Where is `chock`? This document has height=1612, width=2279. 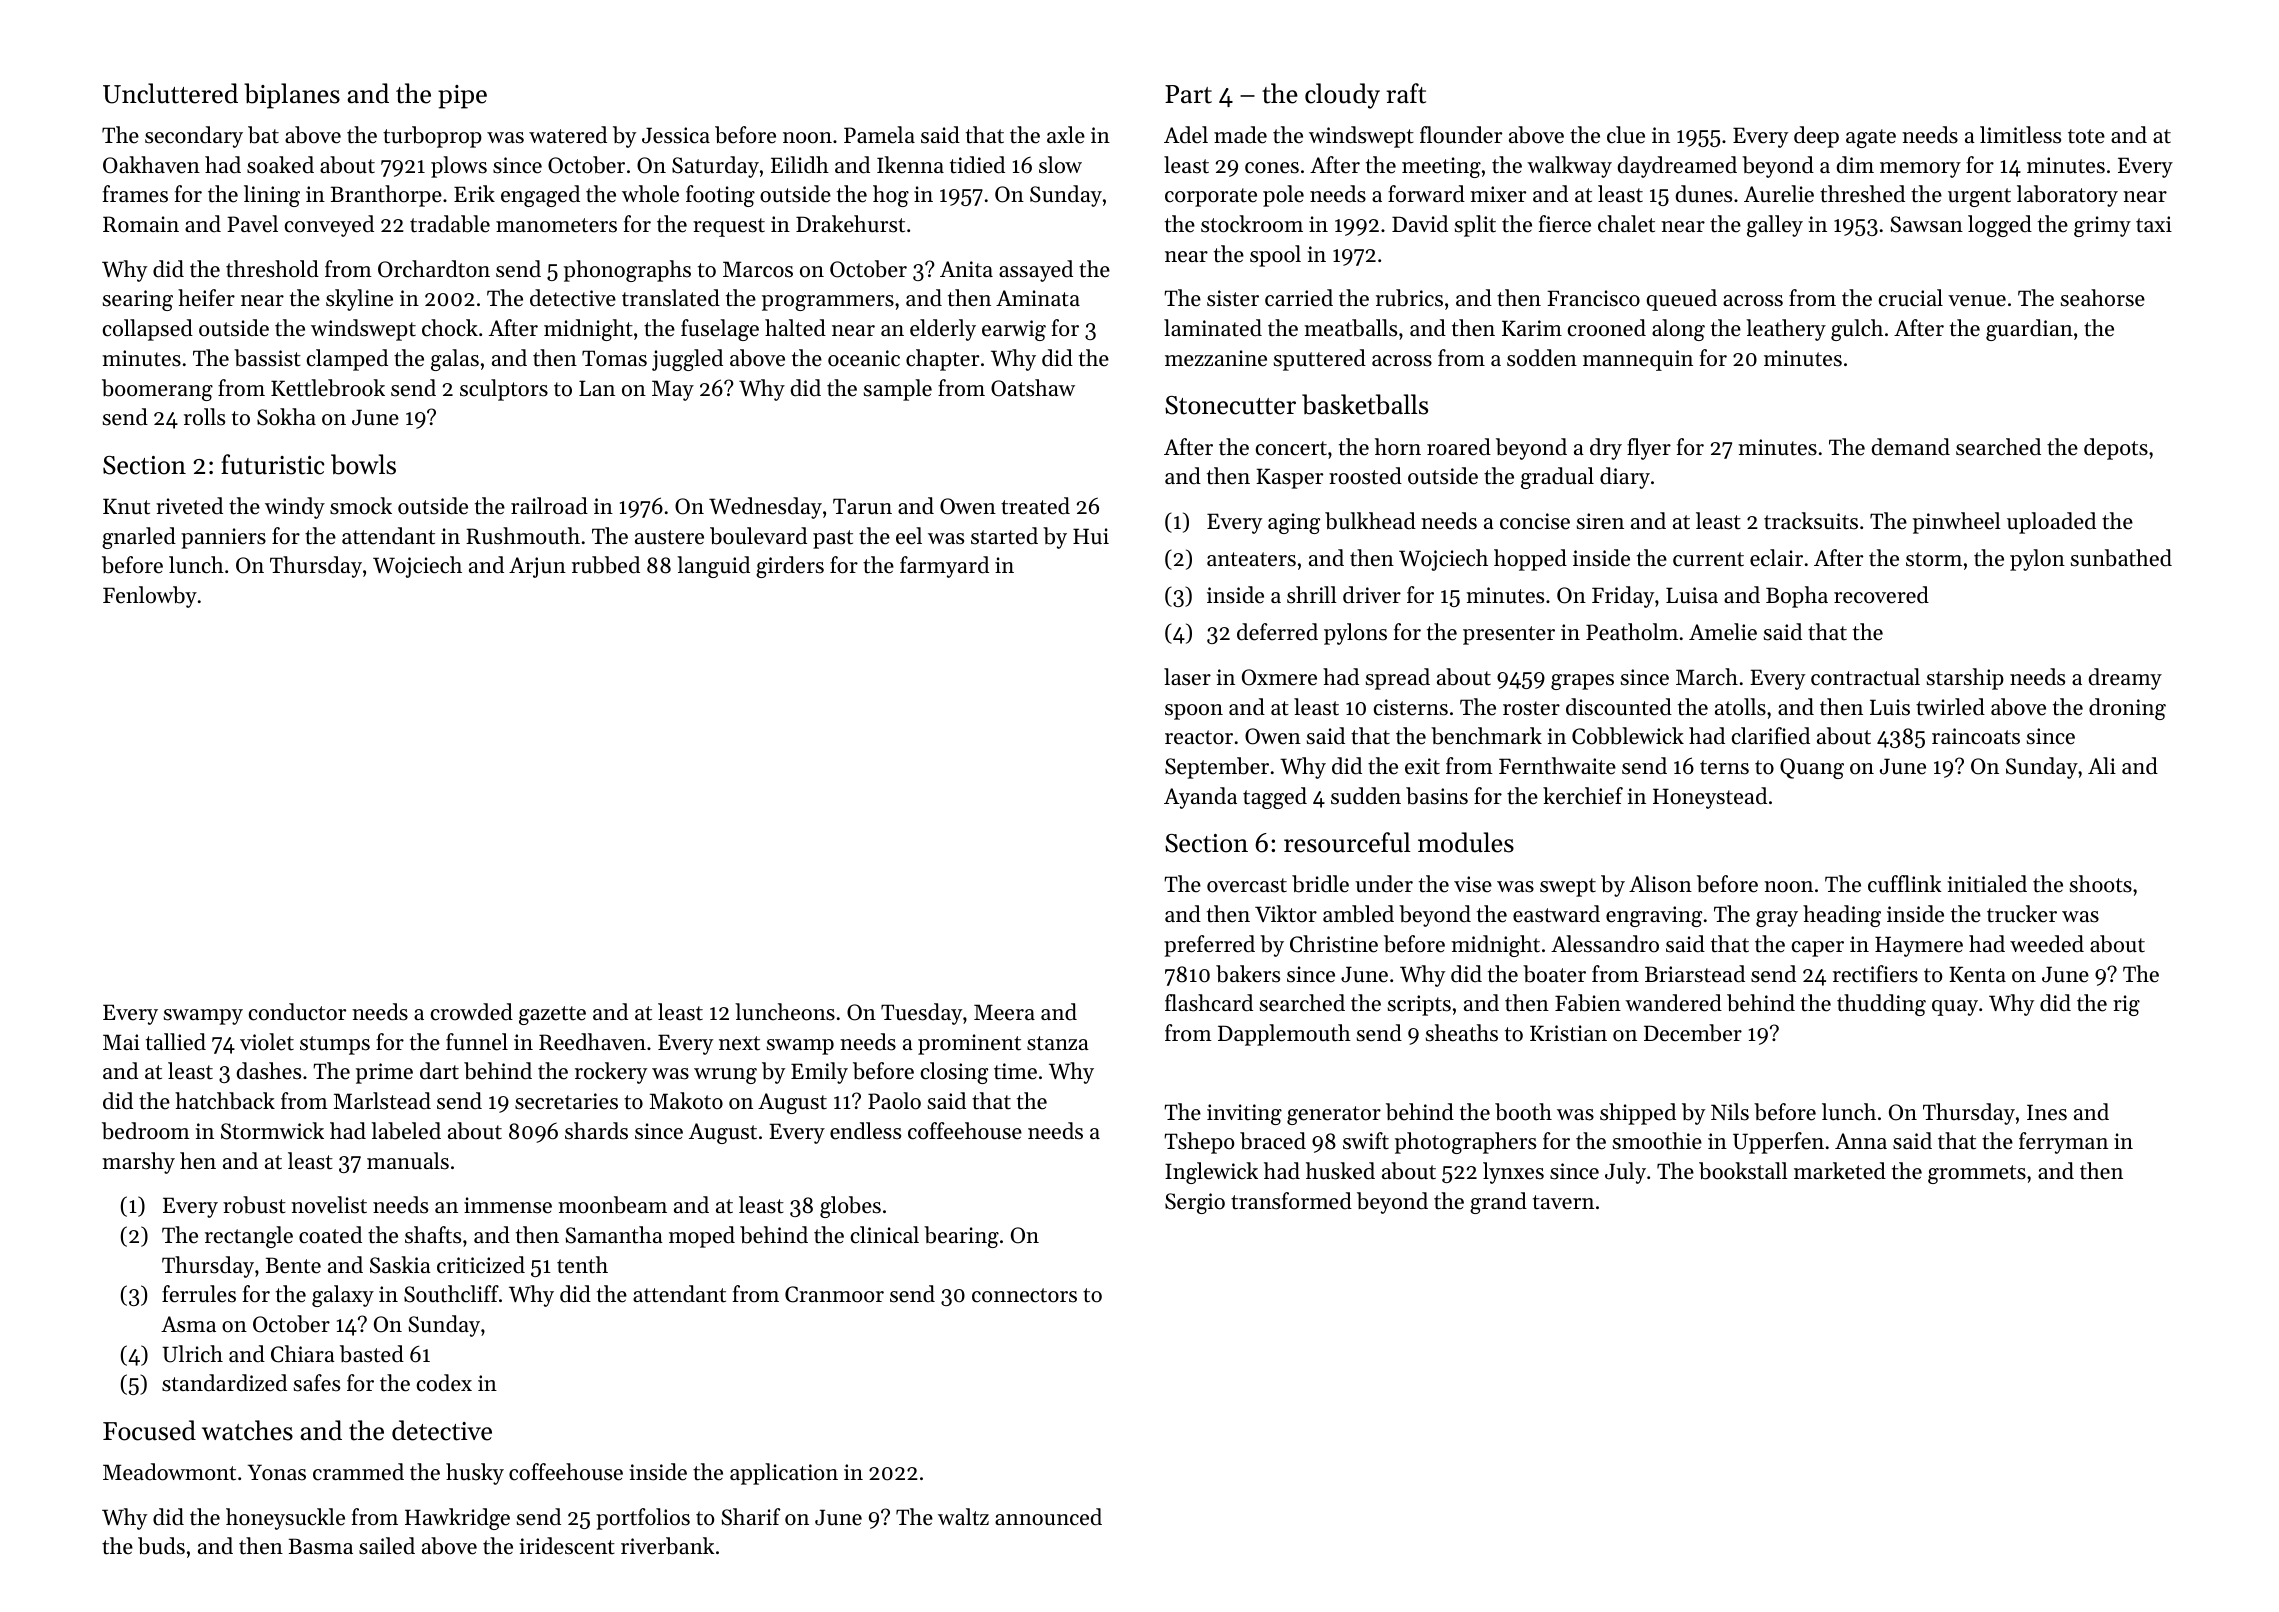
chock is located at coordinates (450, 328).
